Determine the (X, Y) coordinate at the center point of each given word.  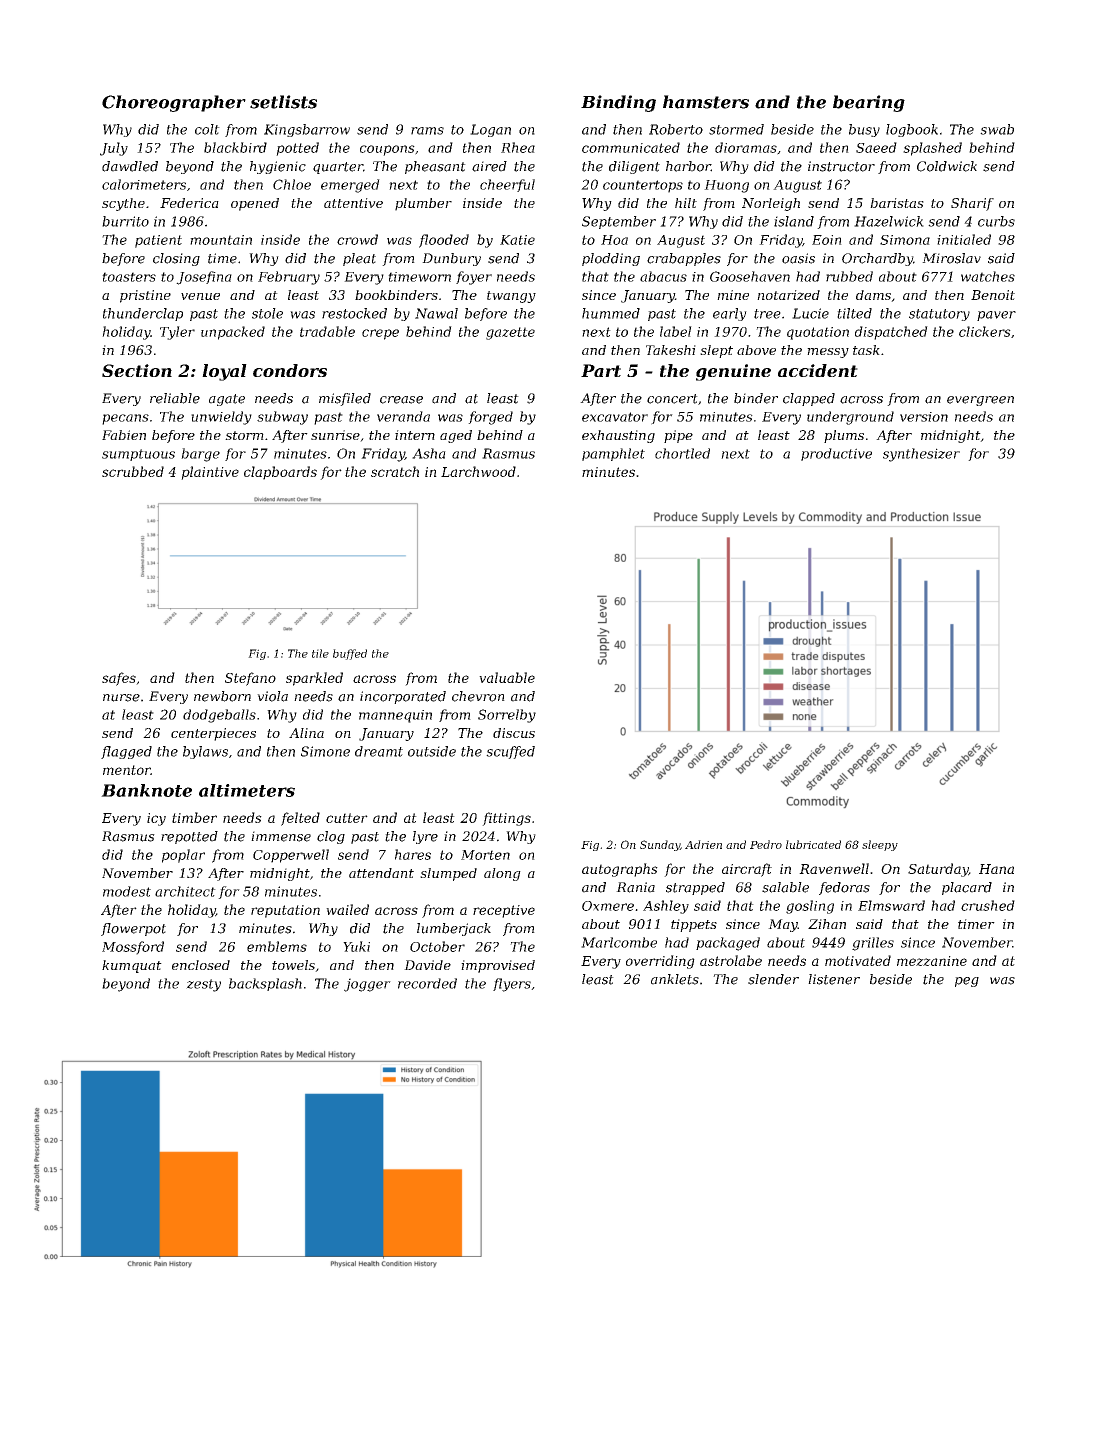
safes (119, 679)
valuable (507, 677)
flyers (512, 985)
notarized (788, 295)
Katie (517, 240)
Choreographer (174, 103)
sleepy (880, 845)
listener (834, 979)
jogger (367, 985)
